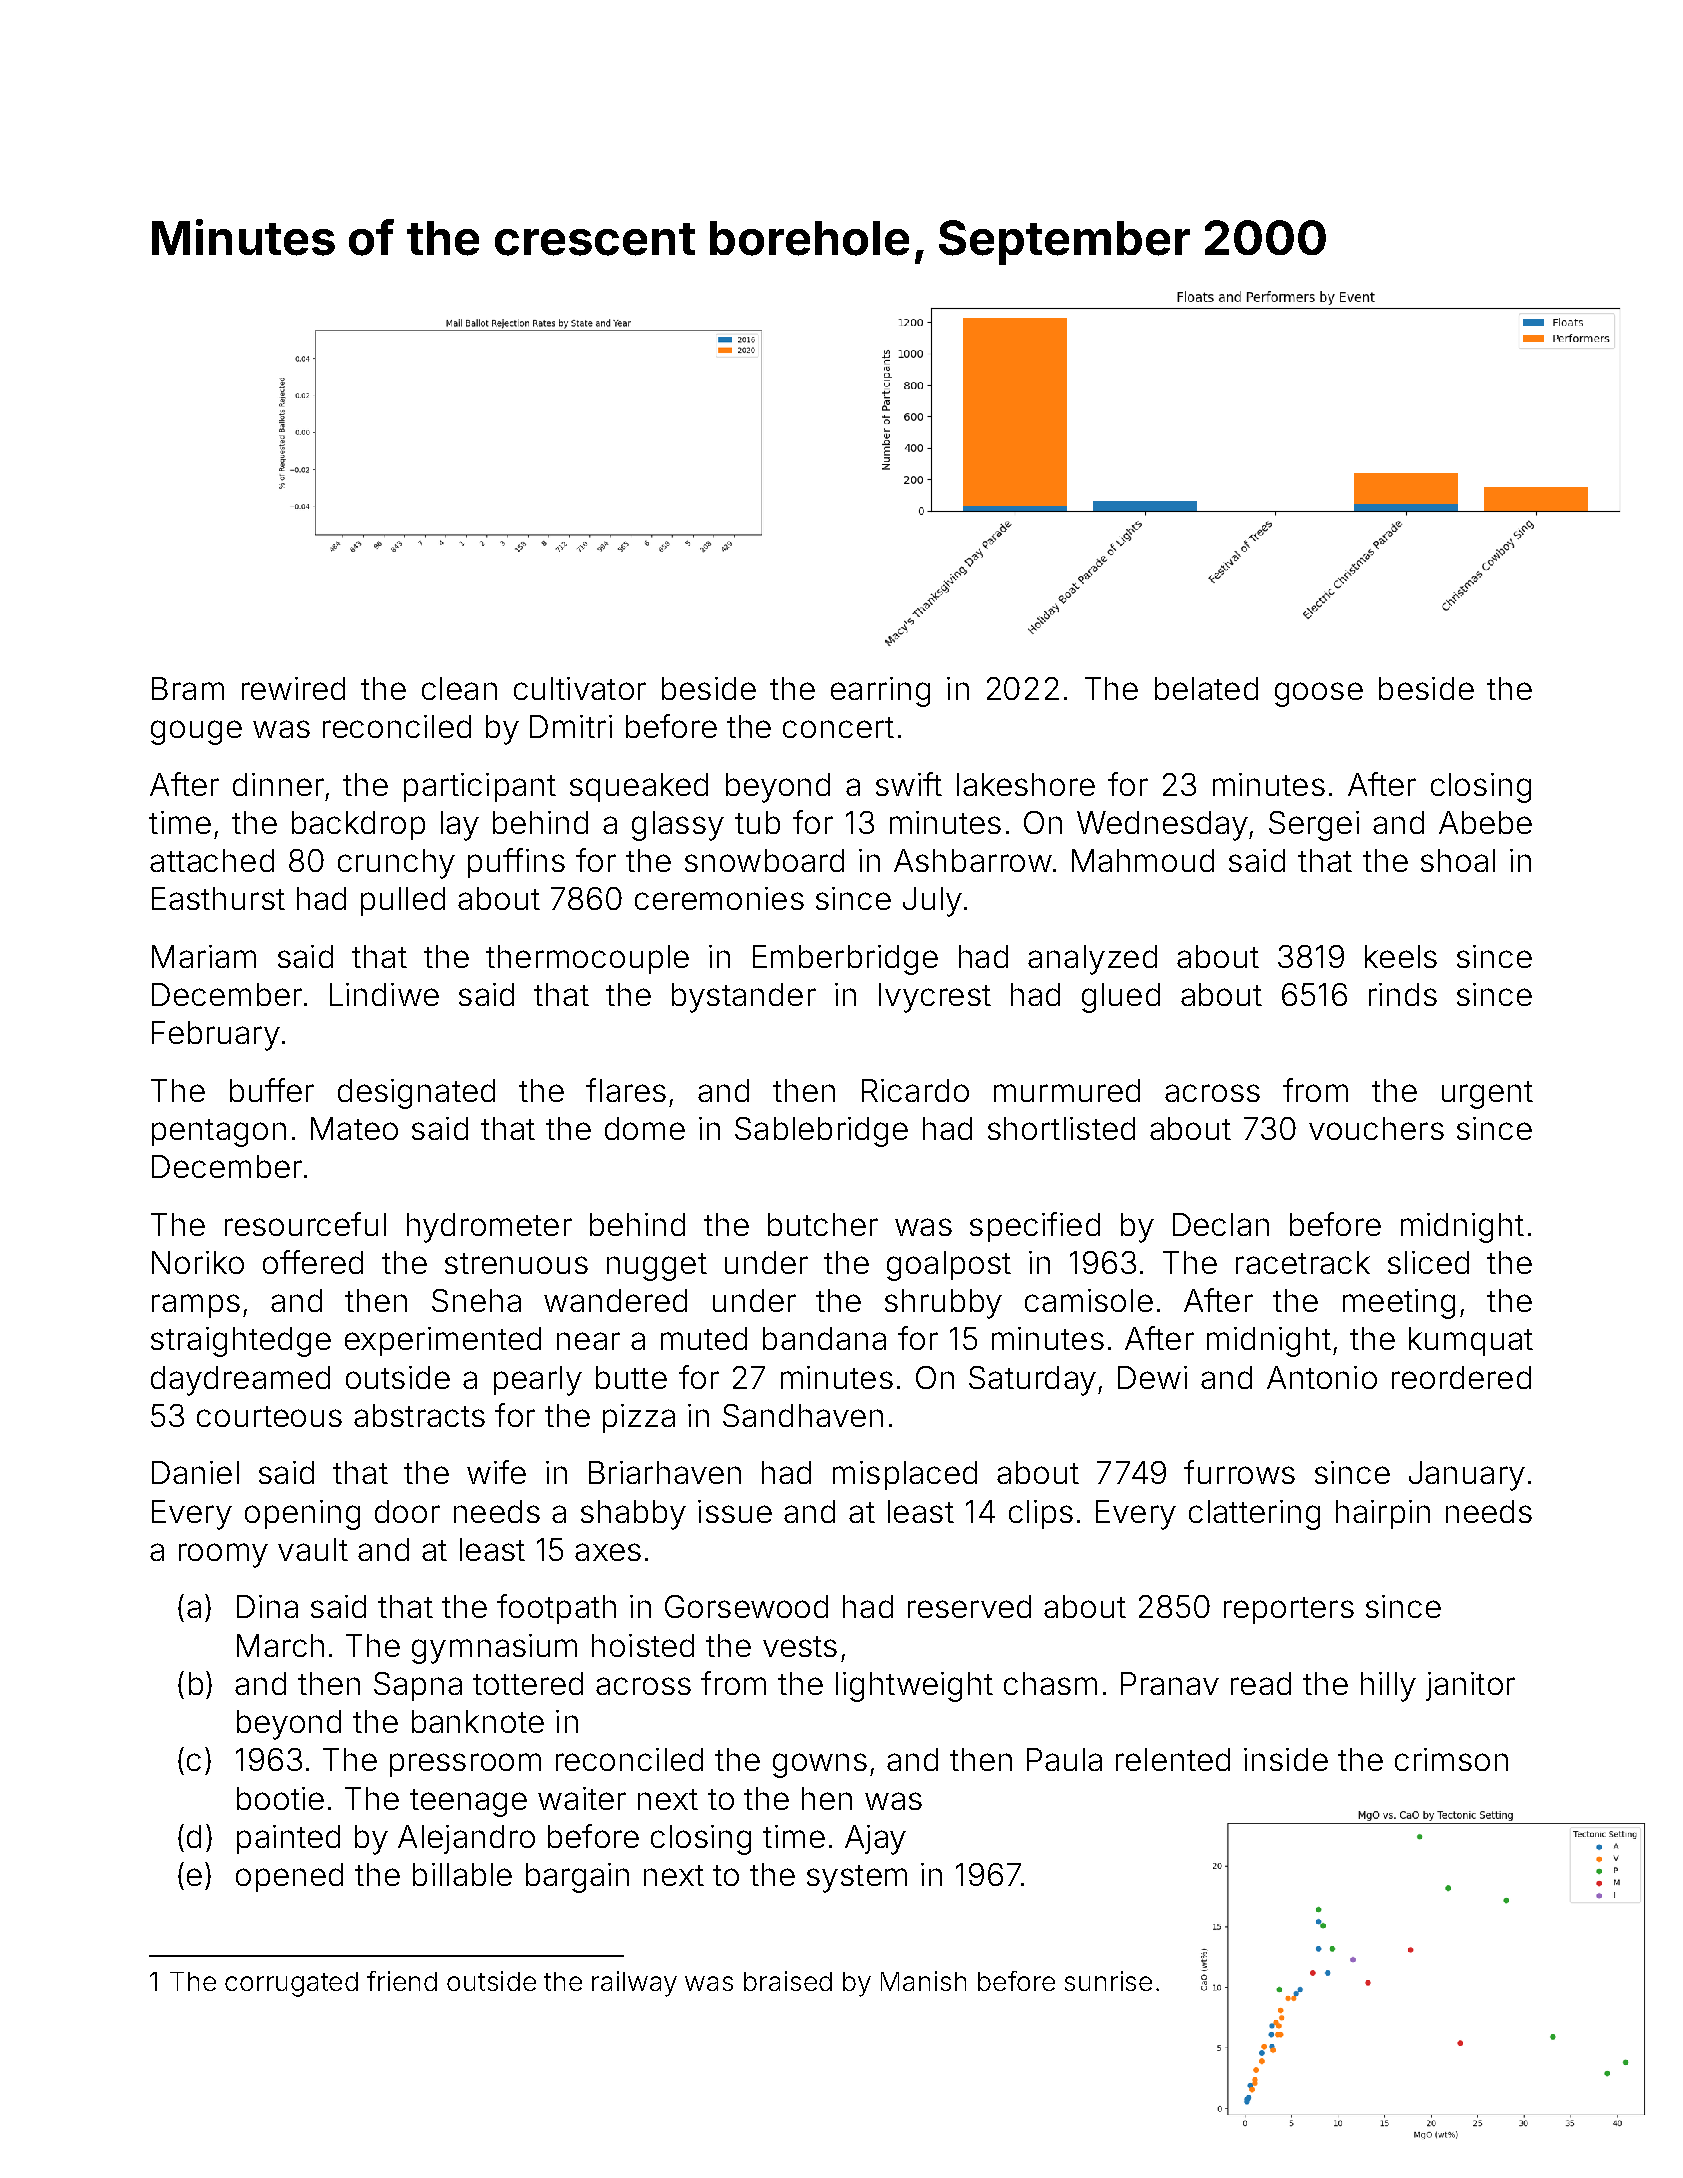 Image resolution: width=1683 pixels, height=2178 pixels. I want to click on shrubby, so click(943, 1304).
